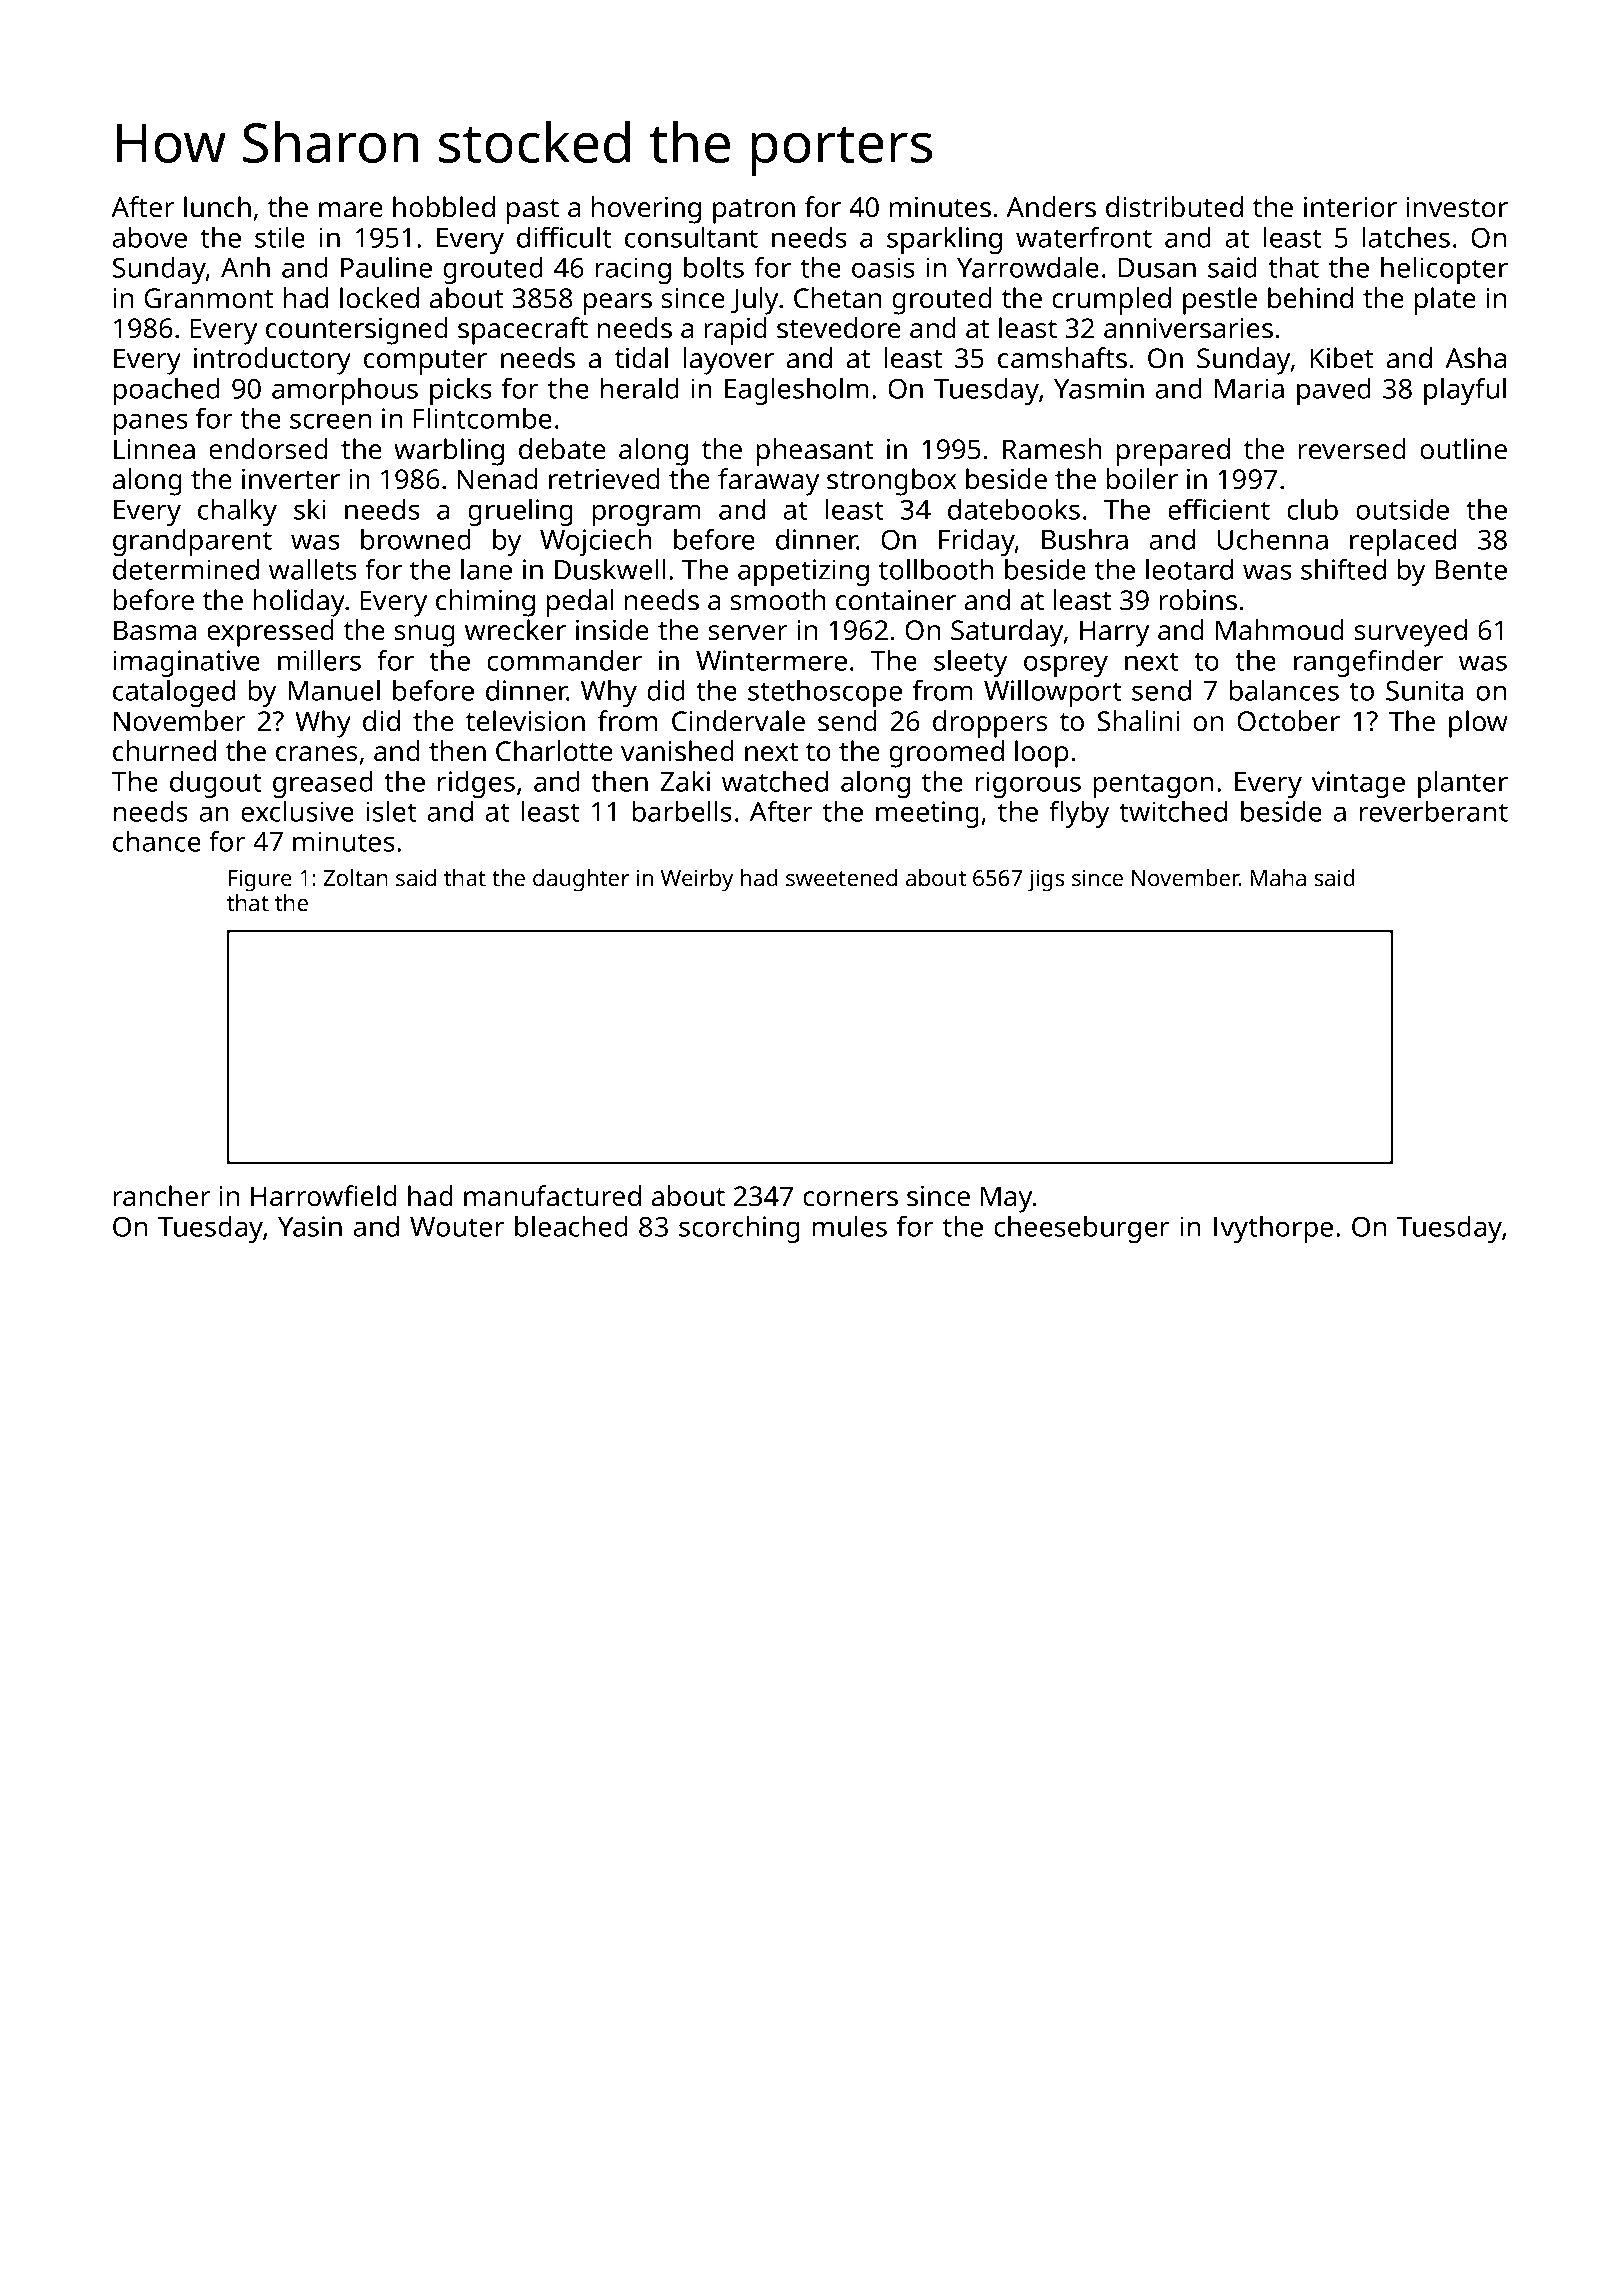  What do you see at coordinates (260, 880) in the screenshot?
I see `Figure` at bounding box center [260, 880].
